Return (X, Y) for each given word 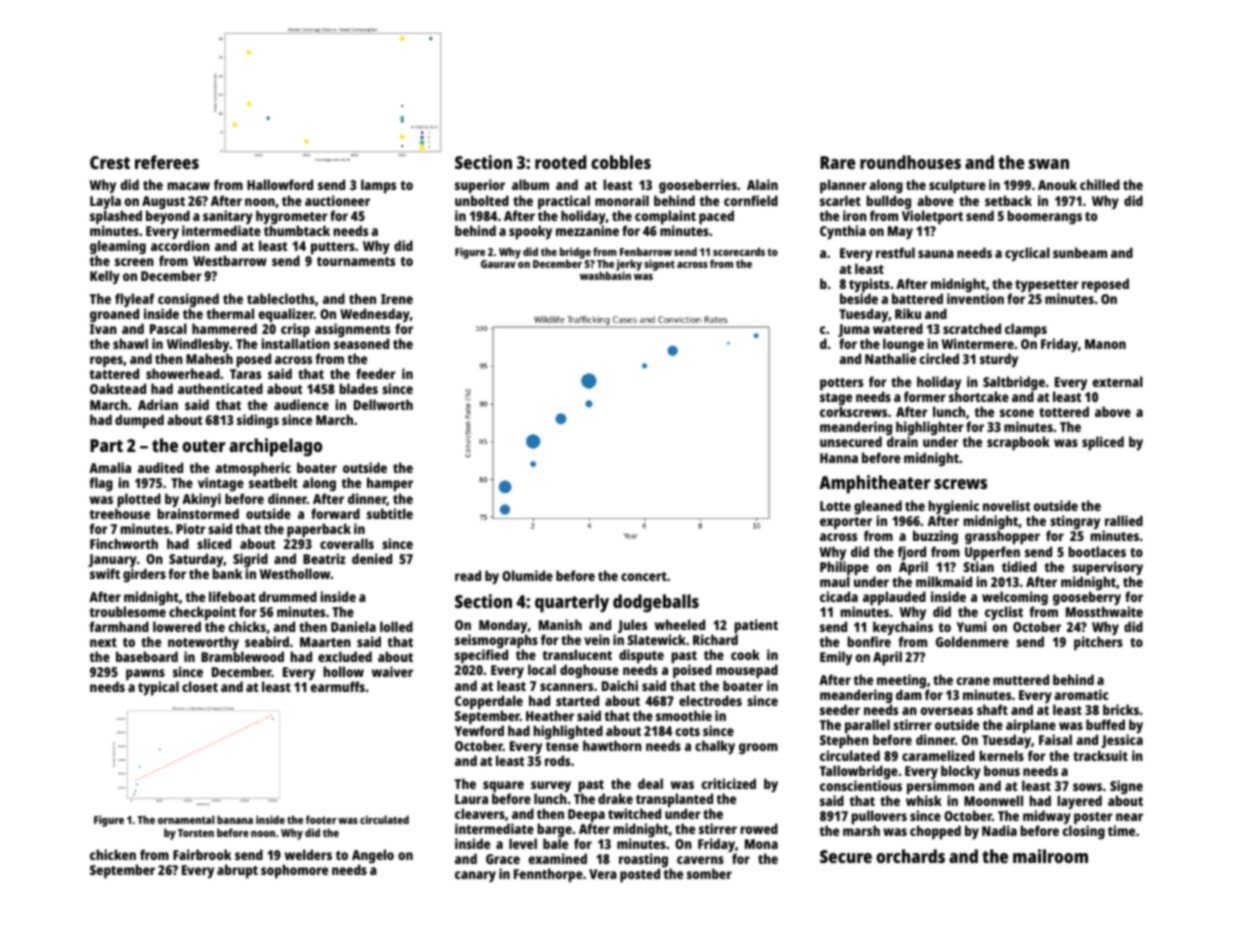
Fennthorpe (548, 875)
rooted (561, 162)
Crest (110, 162)
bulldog (888, 202)
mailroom (1050, 856)
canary (475, 876)
